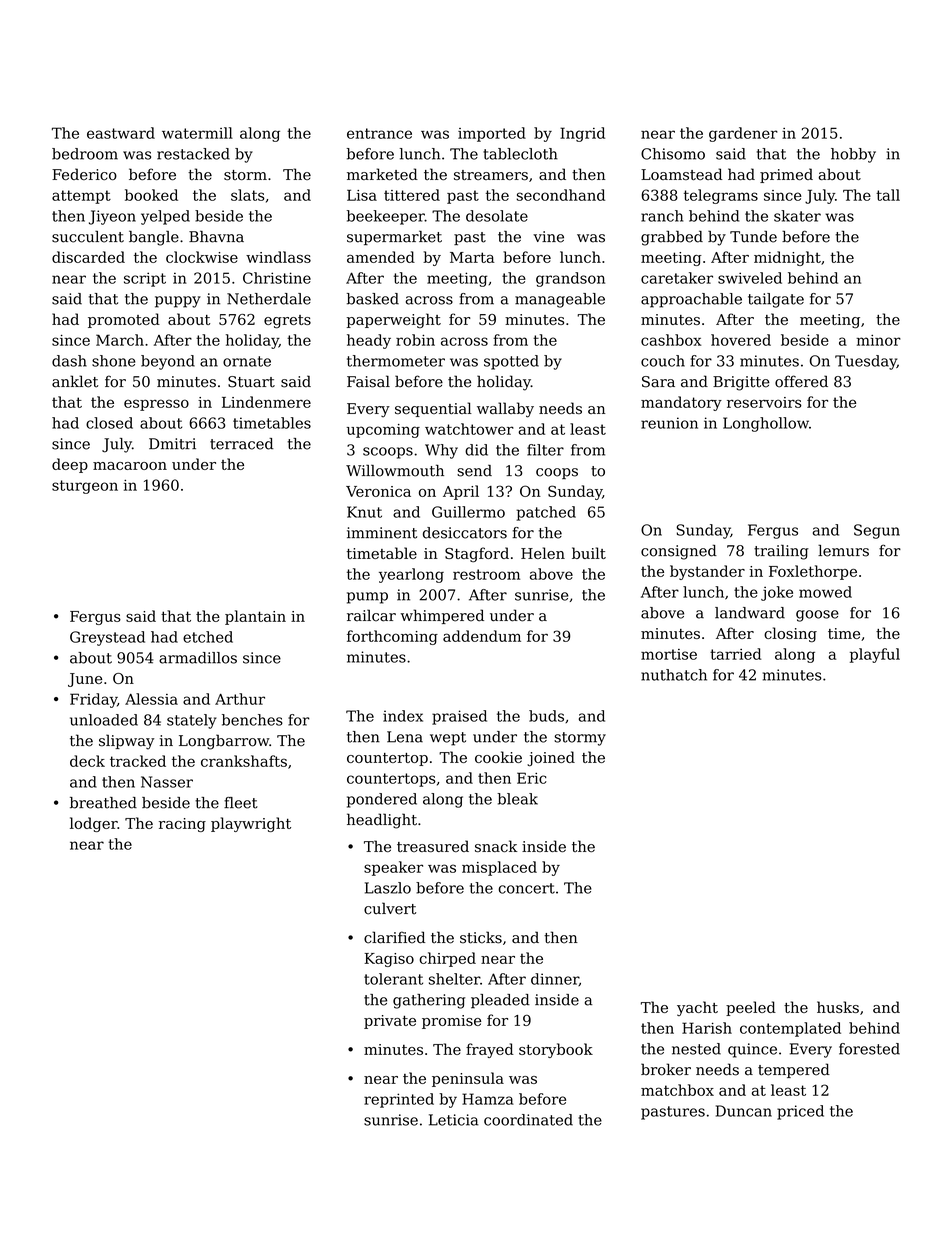 Image resolution: width=952 pixels, height=1233 pixels. What do you see at coordinates (875, 655) in the screenshot?
I see `playful` at bounding box center [875, 655].
